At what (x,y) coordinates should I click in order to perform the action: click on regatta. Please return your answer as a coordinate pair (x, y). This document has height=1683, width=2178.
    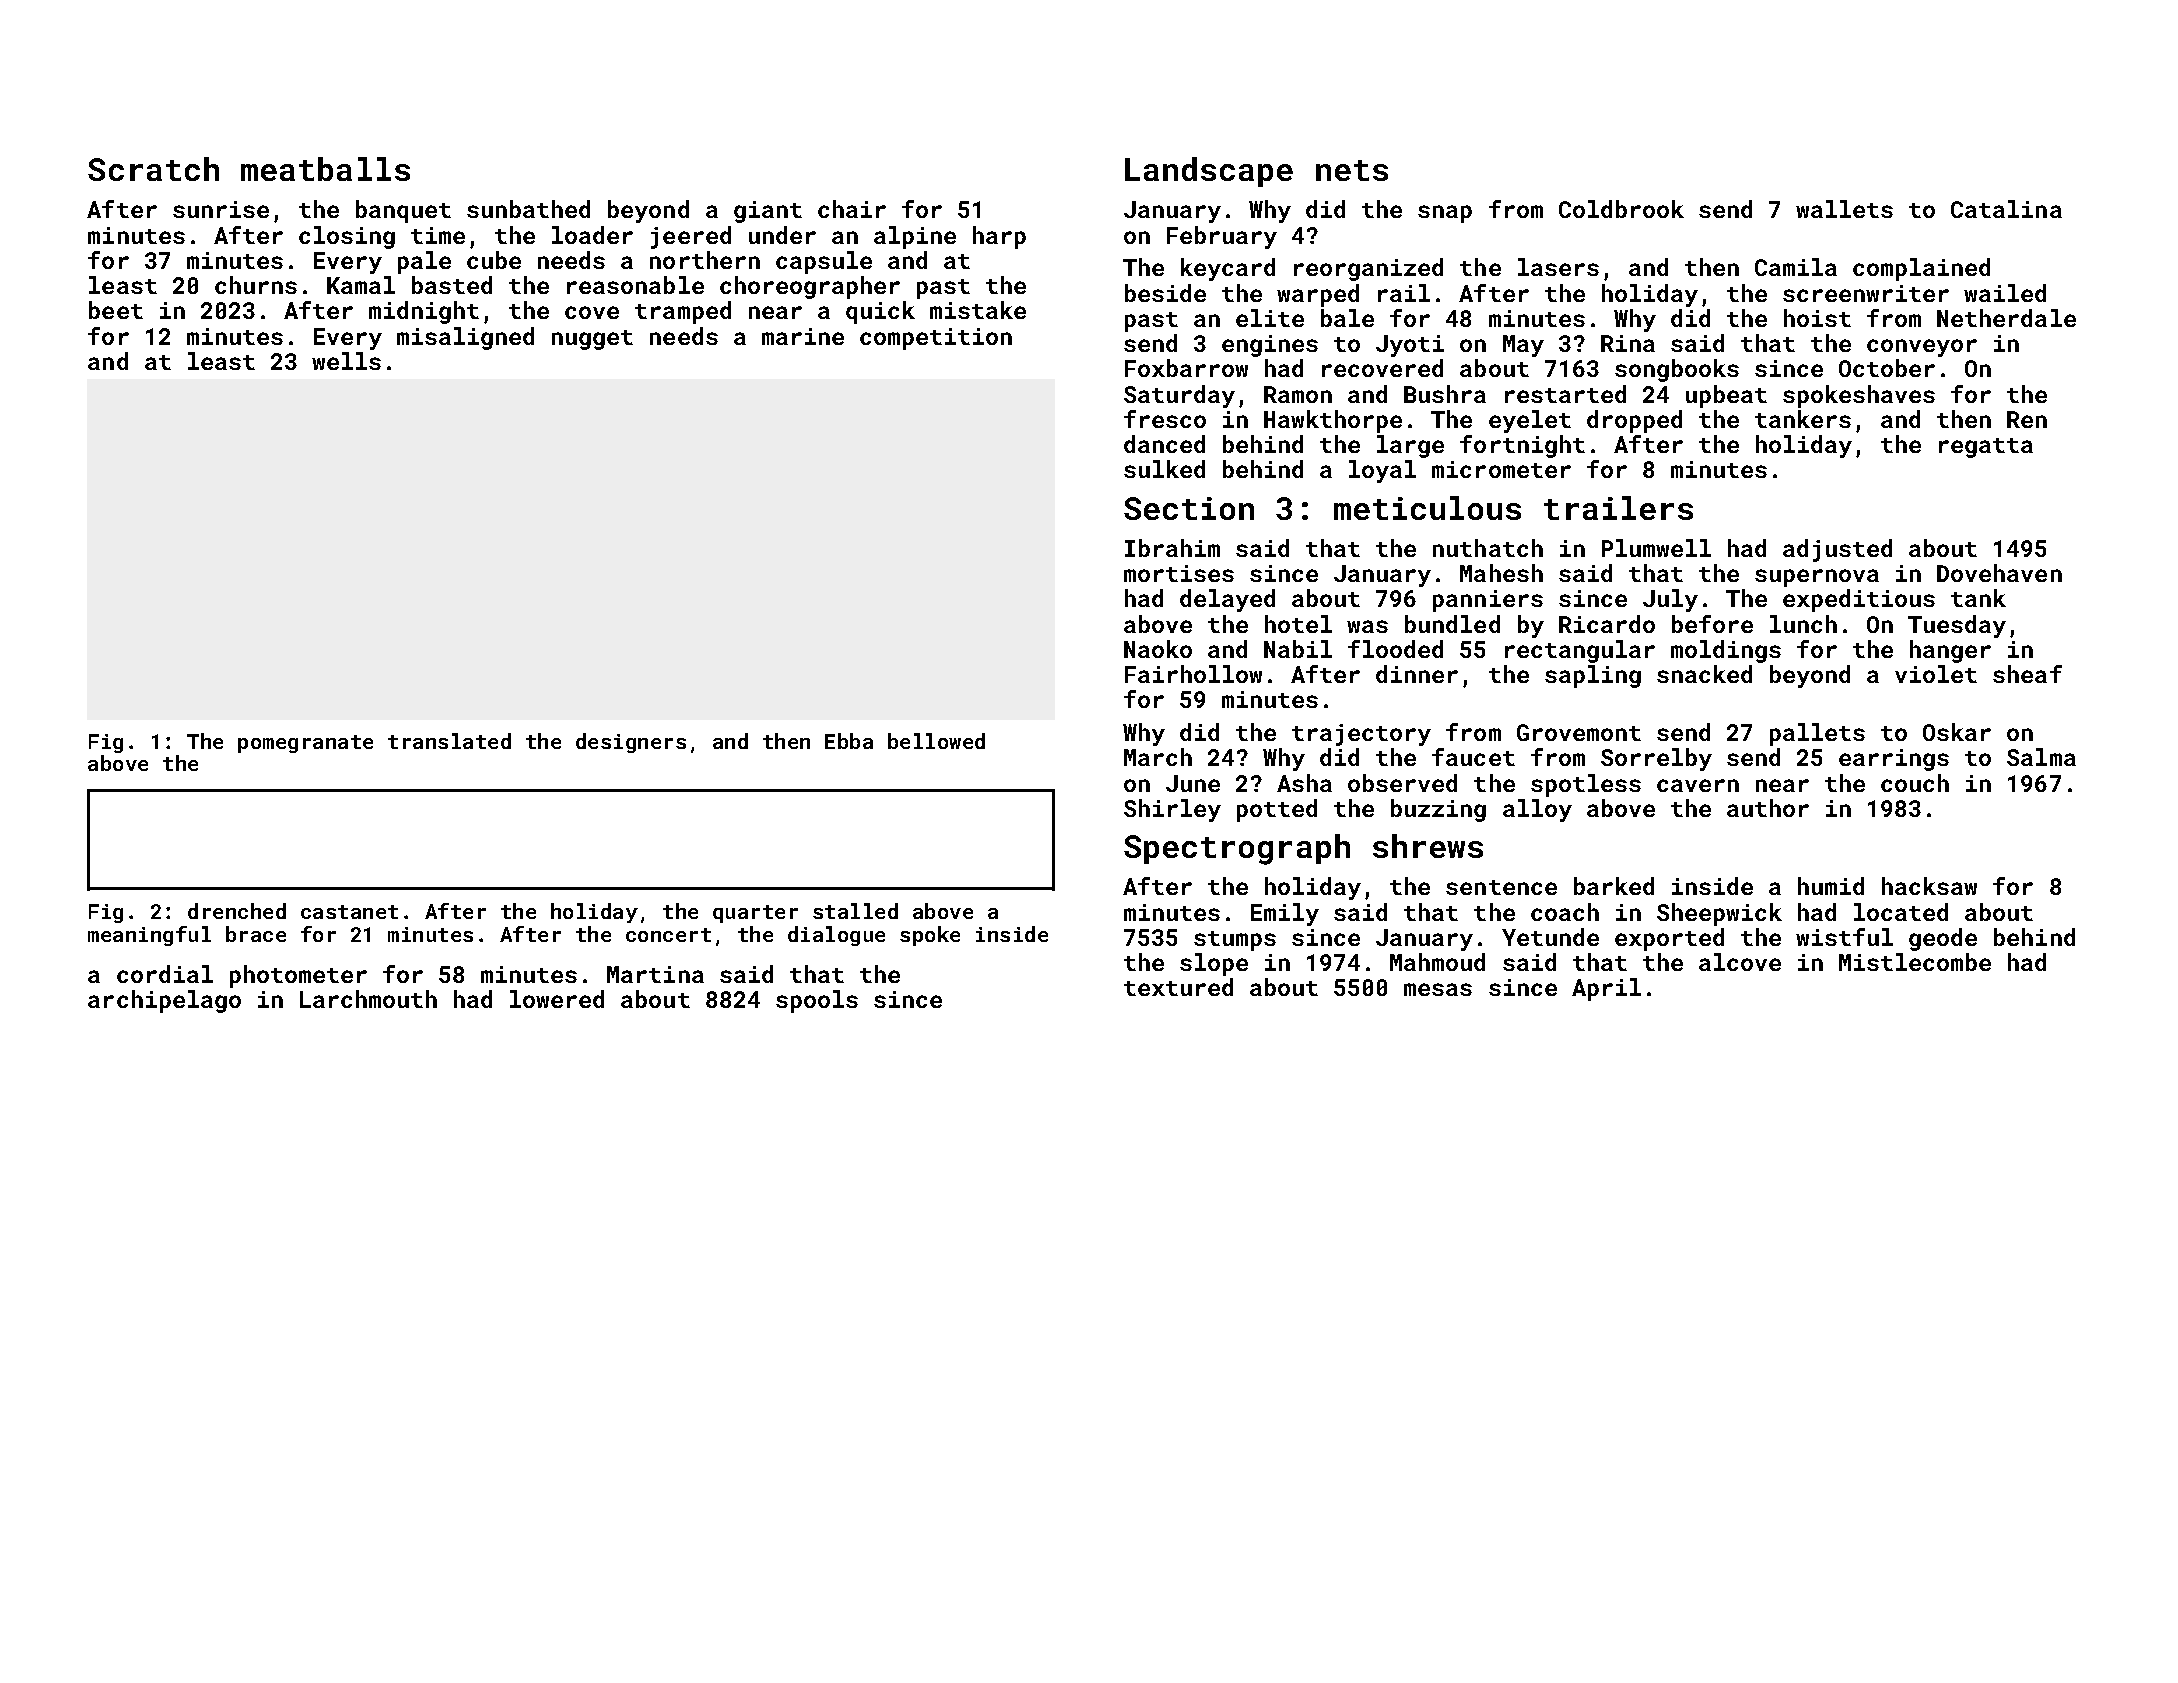
    Looking at the image, I should click on (1986, 448).
